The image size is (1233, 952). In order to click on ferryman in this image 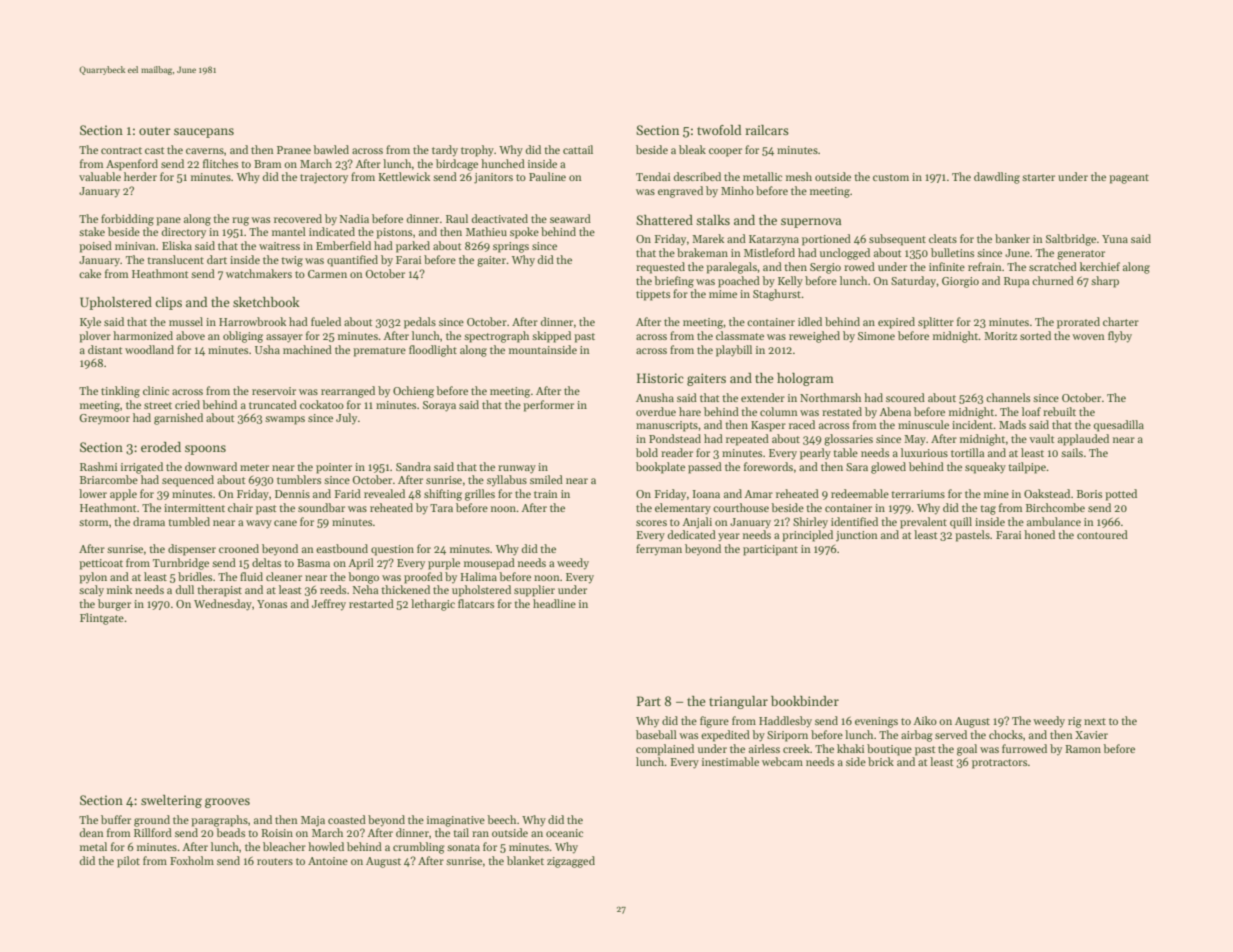, I will do `click(659, 550)`.
